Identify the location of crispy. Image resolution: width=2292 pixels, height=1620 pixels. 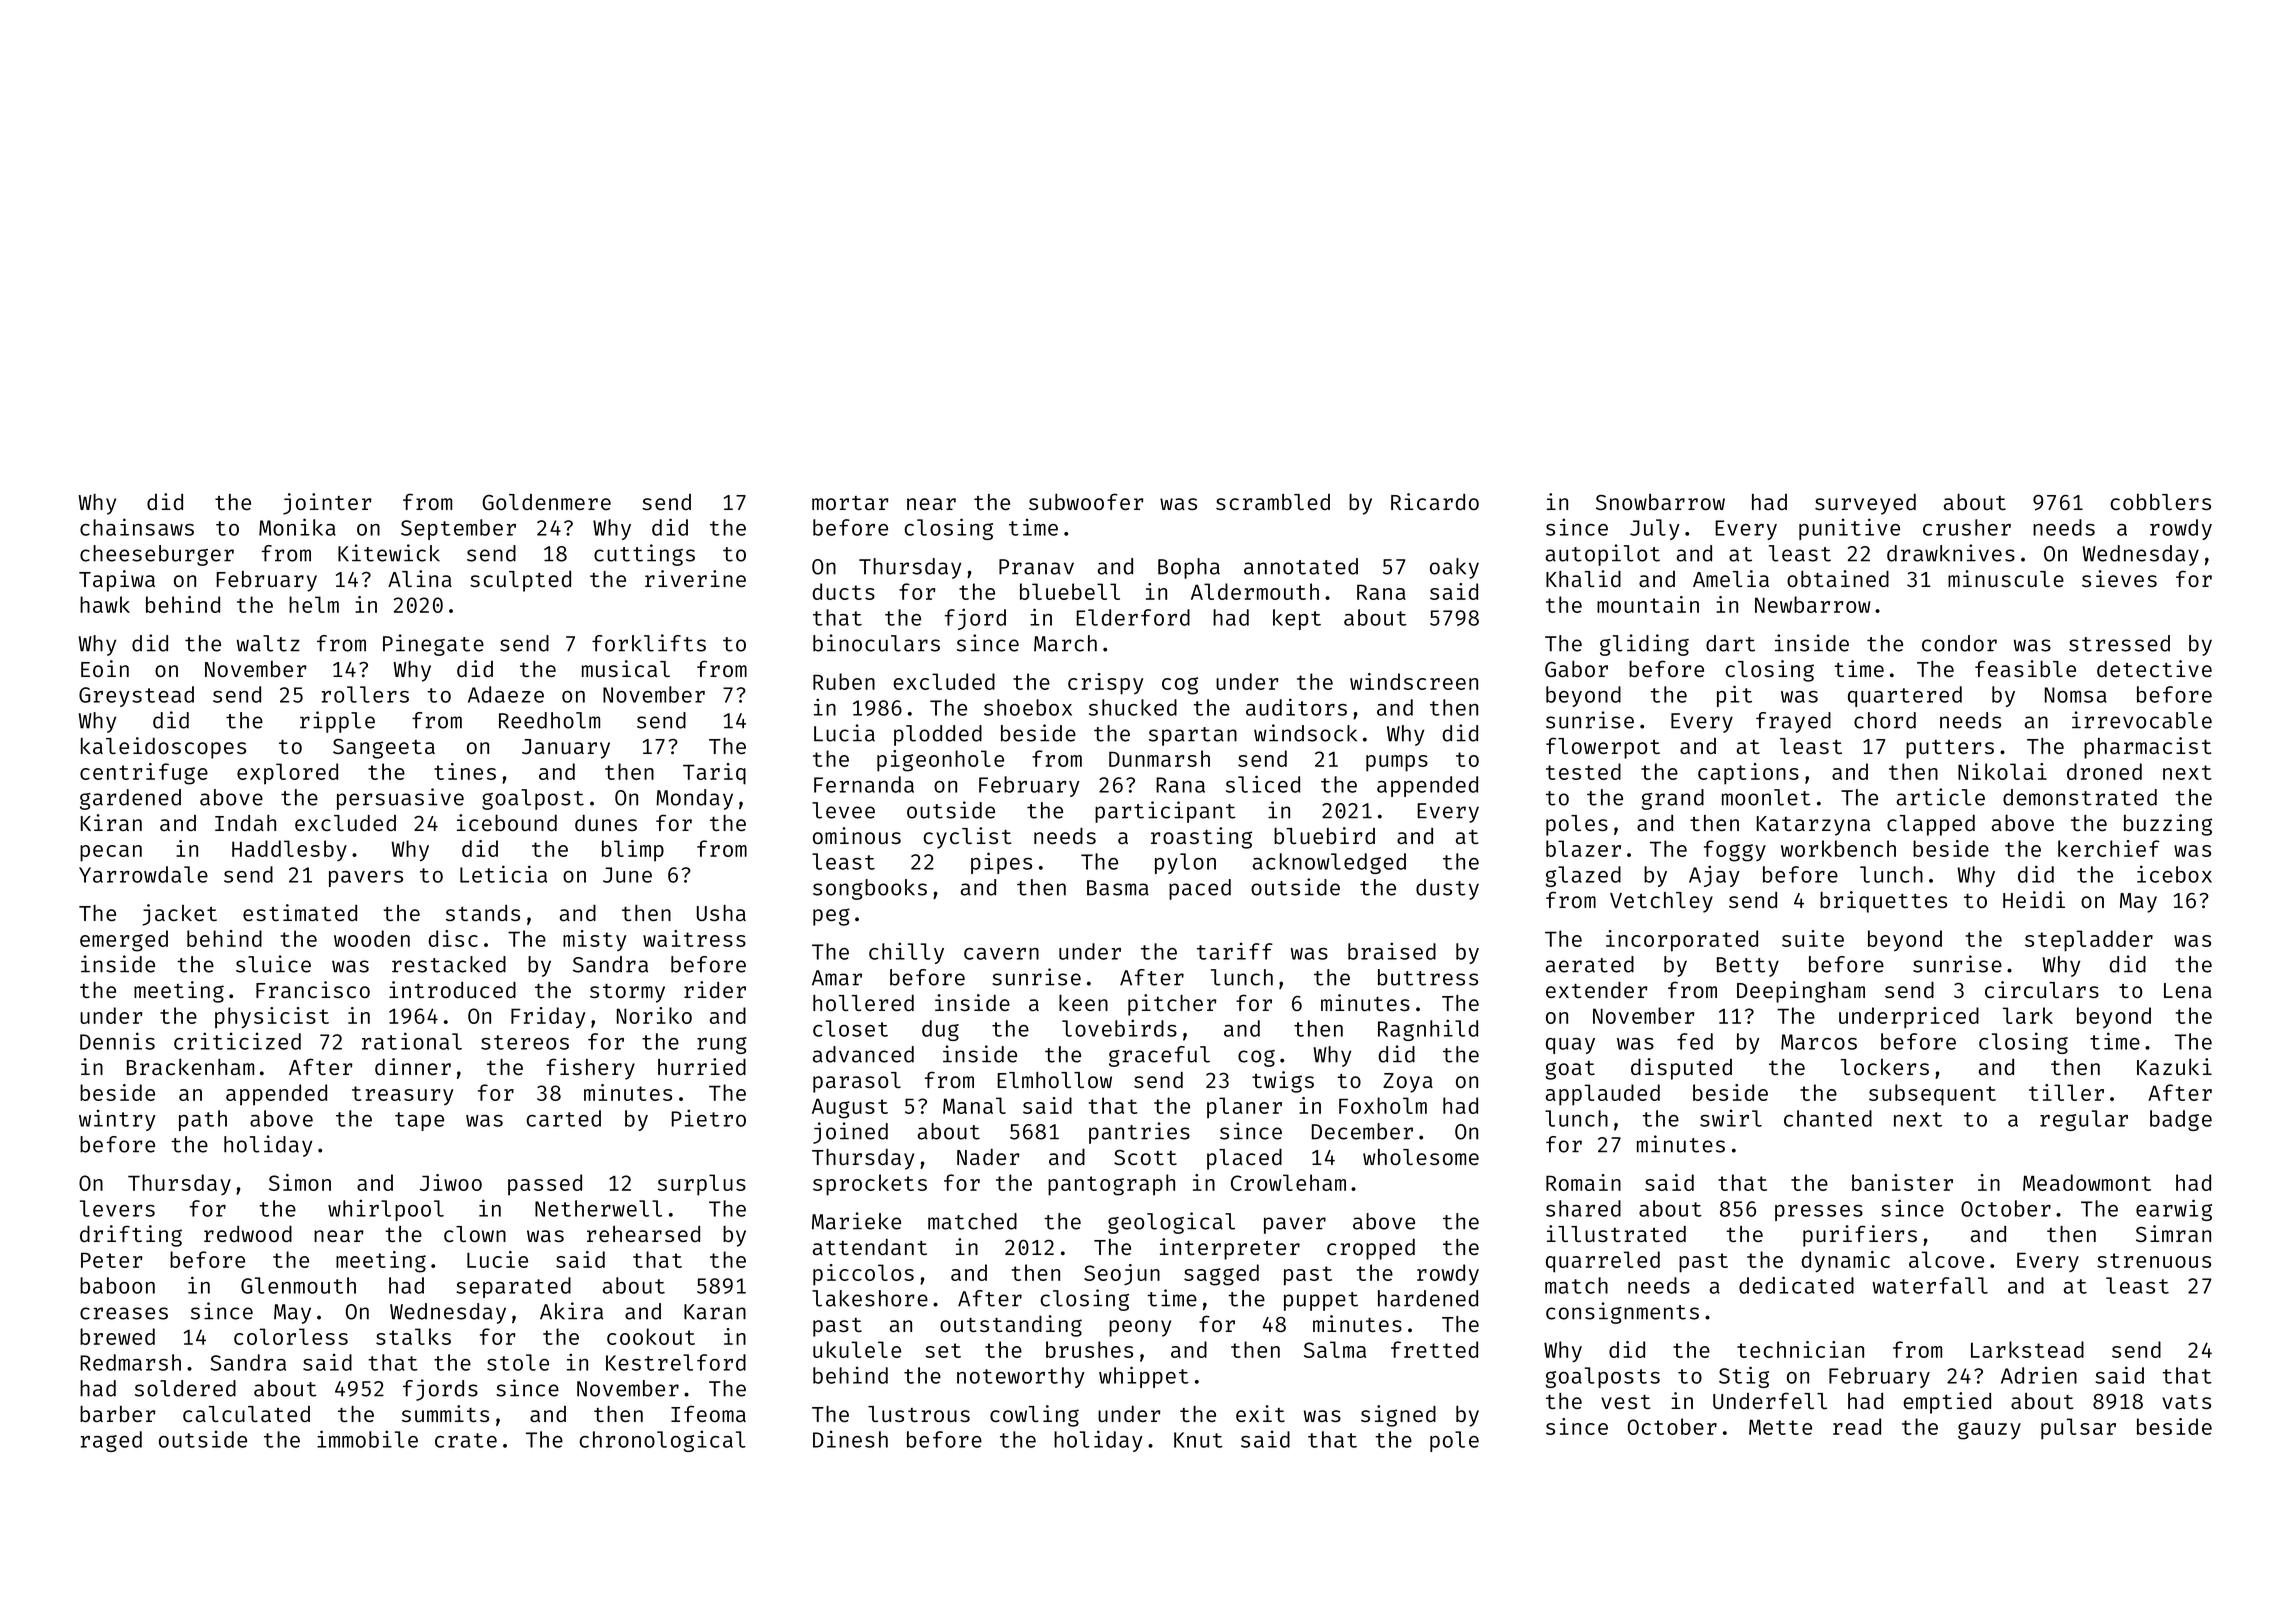
(1105, 684).
